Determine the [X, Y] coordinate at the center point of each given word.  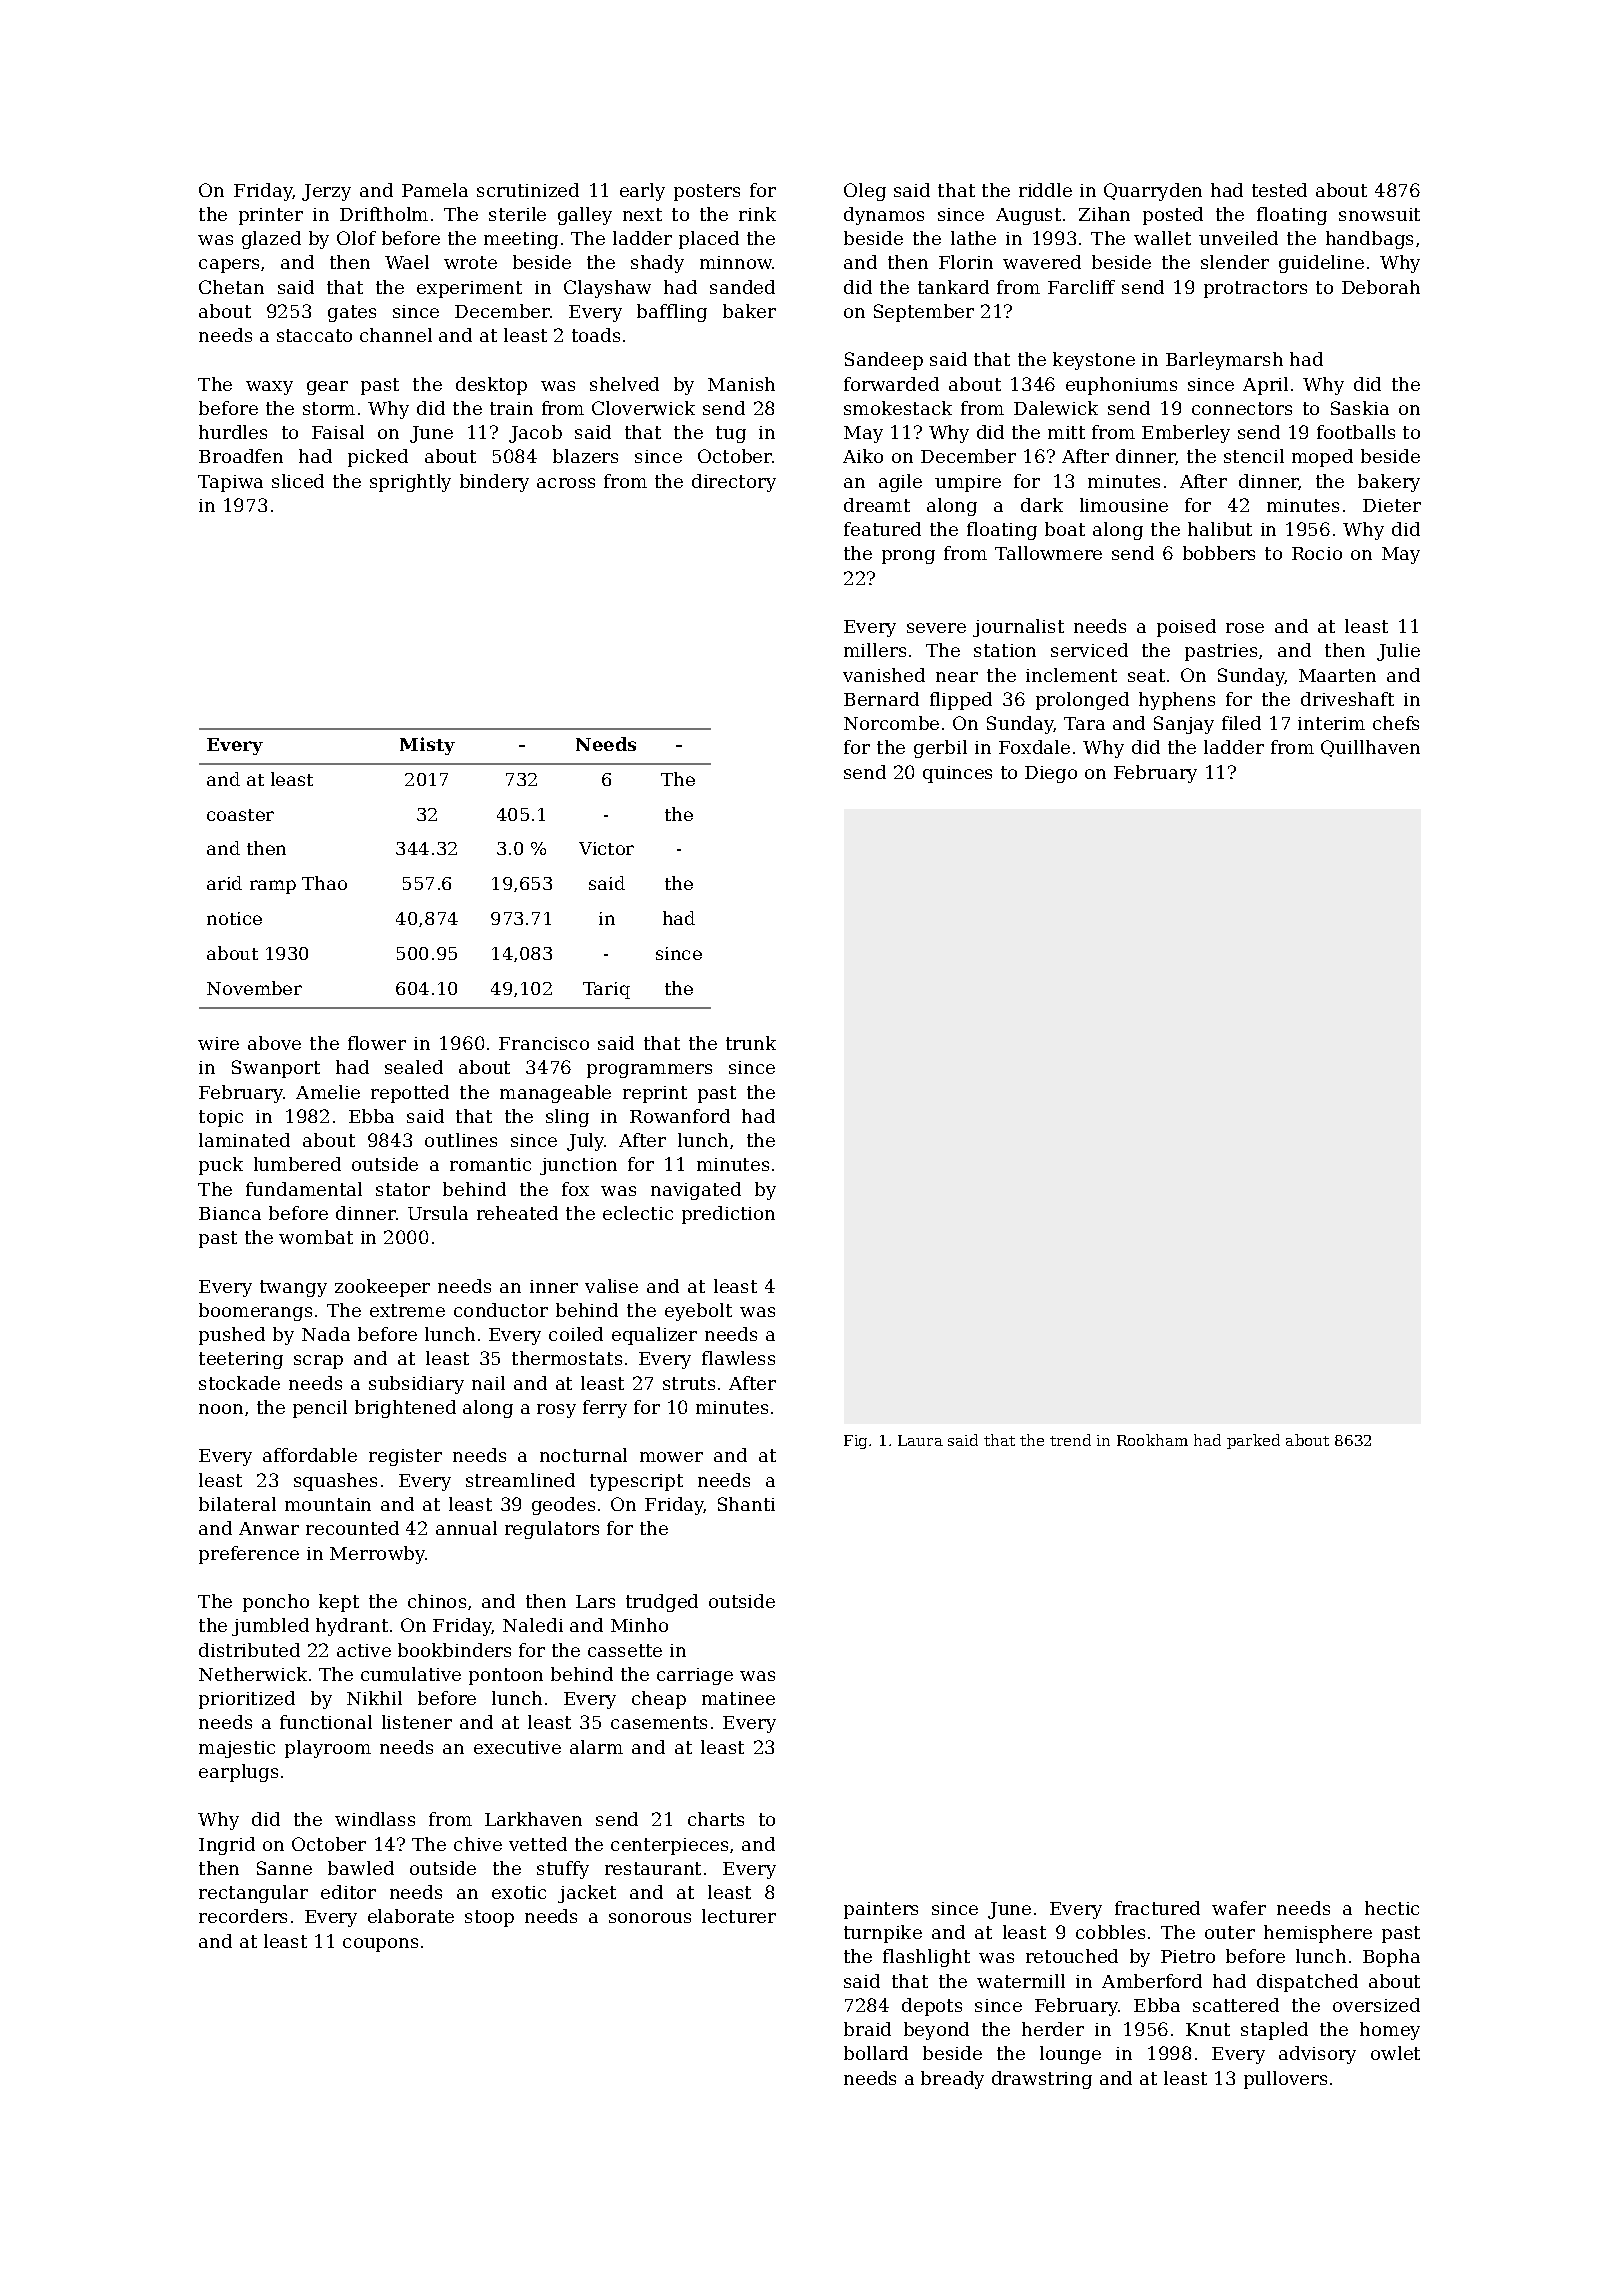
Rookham [1152, 1440]
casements [659, 1722]
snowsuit [1379, 214]
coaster [240, 815]
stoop [489, 1918]
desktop [491, 386]
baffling [672, 313]
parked [1253, 1441]
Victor [606, 848]
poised [1186, 628]
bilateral [237, 1504]
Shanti [746, 1504]
